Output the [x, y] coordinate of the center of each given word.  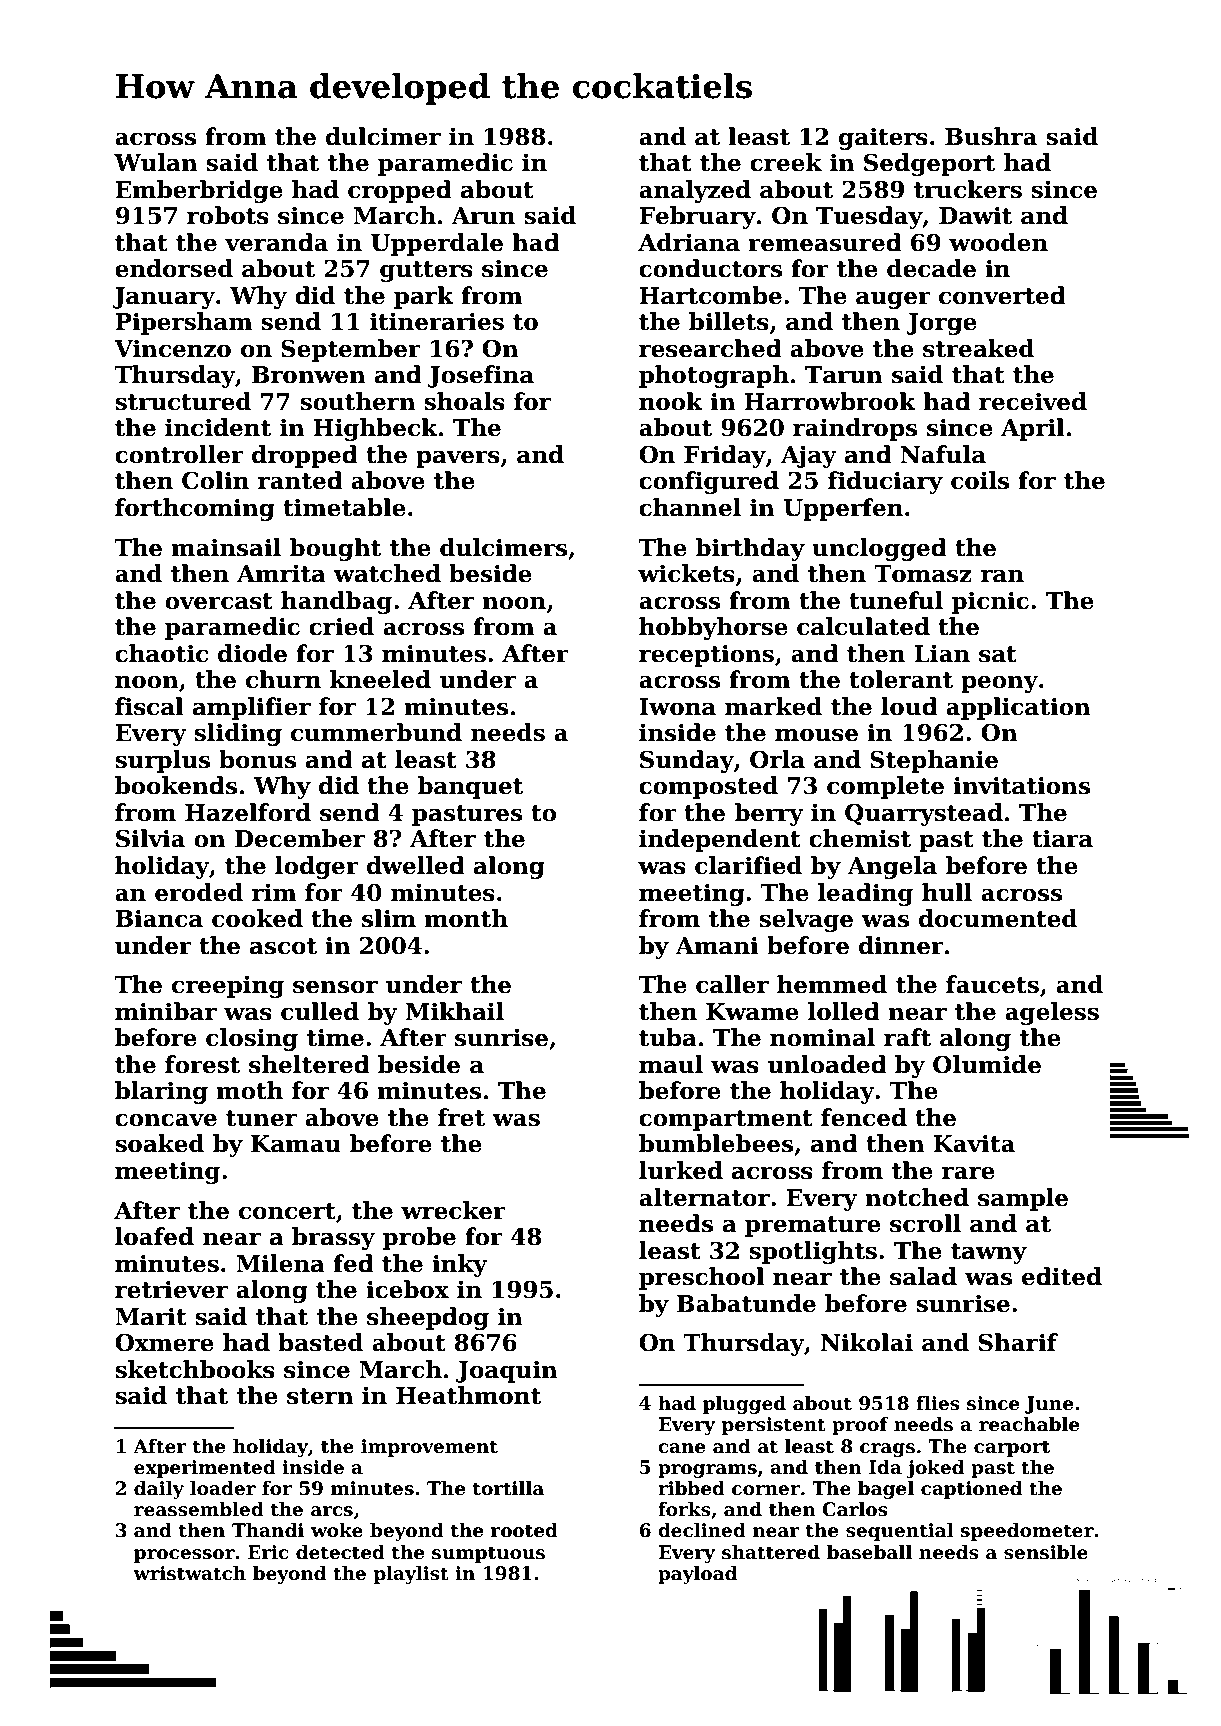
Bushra [991, 136]
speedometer [1027, 1532]
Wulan [156, 162]
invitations [1021, 786]
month [466, 918]
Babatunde [746, 1303]
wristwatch [189, 1573]
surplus [162, 761]
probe [419, 1238]
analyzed [695, 191]
